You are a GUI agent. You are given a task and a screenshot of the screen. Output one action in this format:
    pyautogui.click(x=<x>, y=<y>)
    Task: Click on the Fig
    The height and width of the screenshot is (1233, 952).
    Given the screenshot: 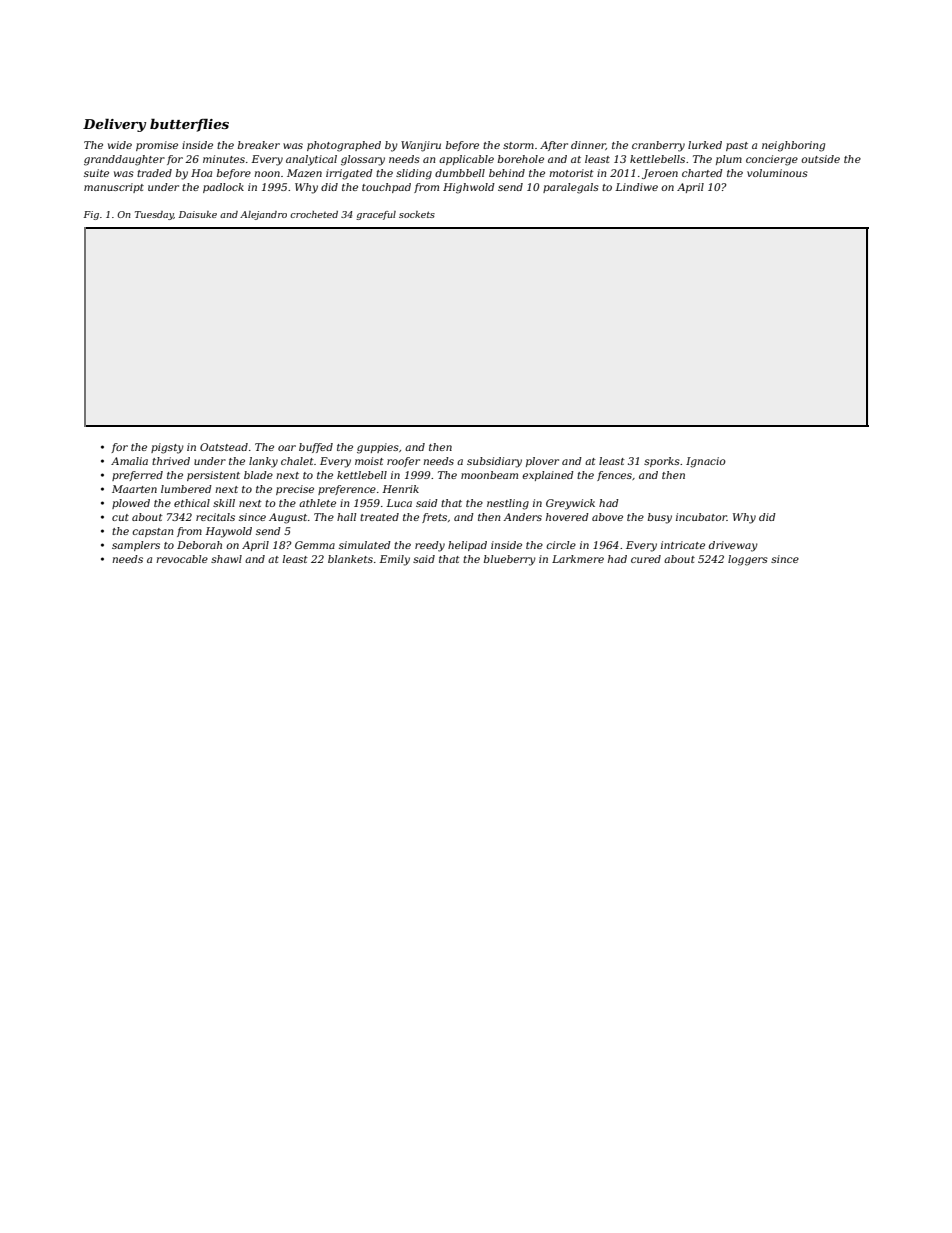 What is the action you would take?
    pyautogui.click(x=91, y=215)
